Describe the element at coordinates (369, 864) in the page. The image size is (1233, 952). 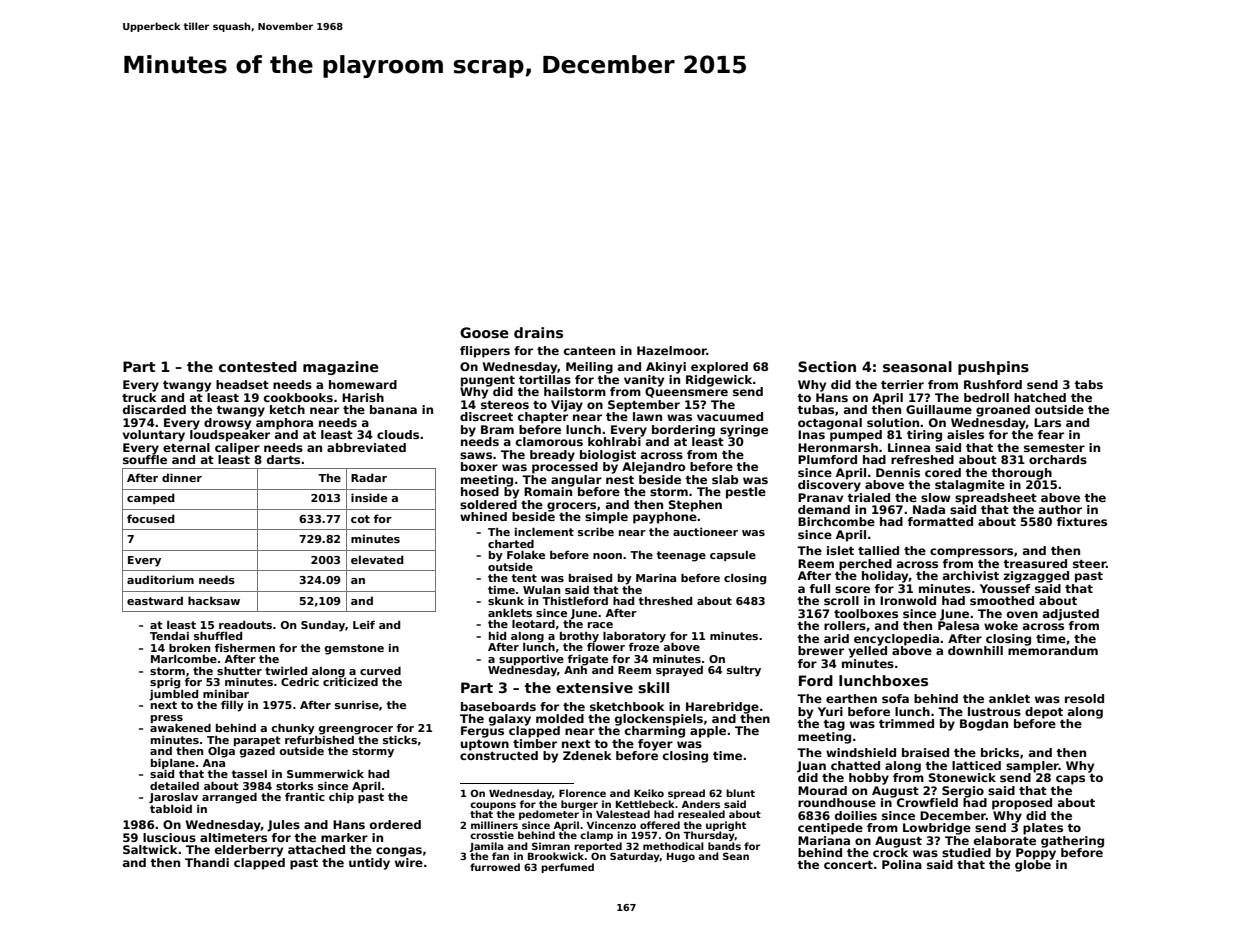
I see `untidy` at that location.
